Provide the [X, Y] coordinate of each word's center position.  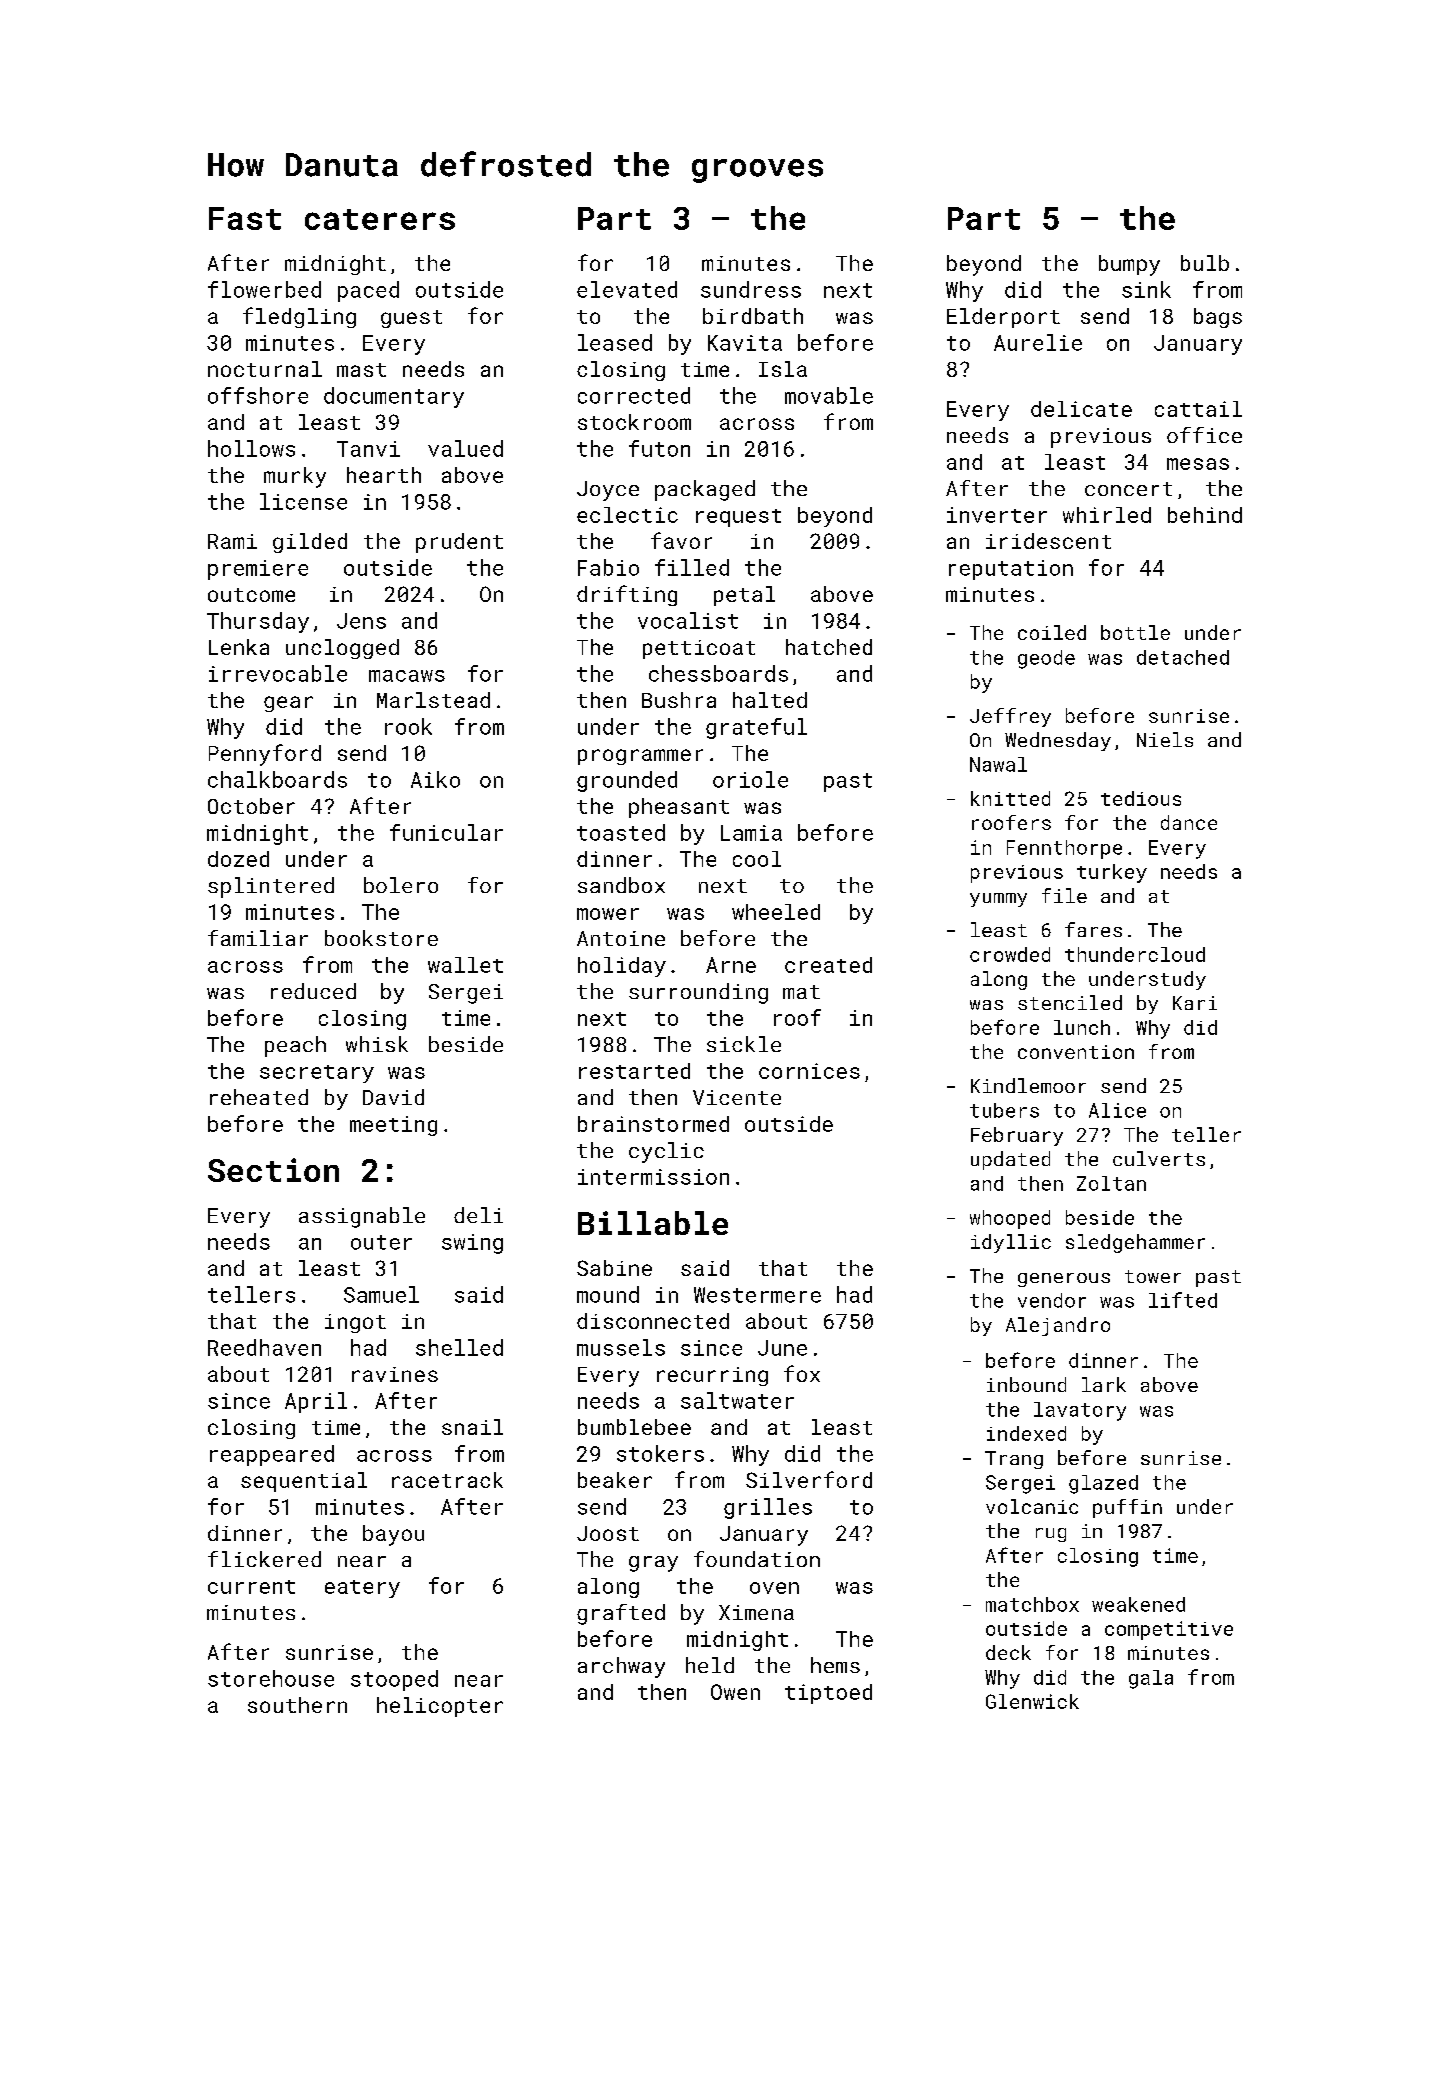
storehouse [271, 1678]
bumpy [1129, 265]
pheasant [679, 808]
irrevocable [278, 673]
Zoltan [1111, 1183]
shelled [459, 1347]
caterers [380, 219]
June [782, 1348]
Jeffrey [1010, 717]
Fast [245, 218]
